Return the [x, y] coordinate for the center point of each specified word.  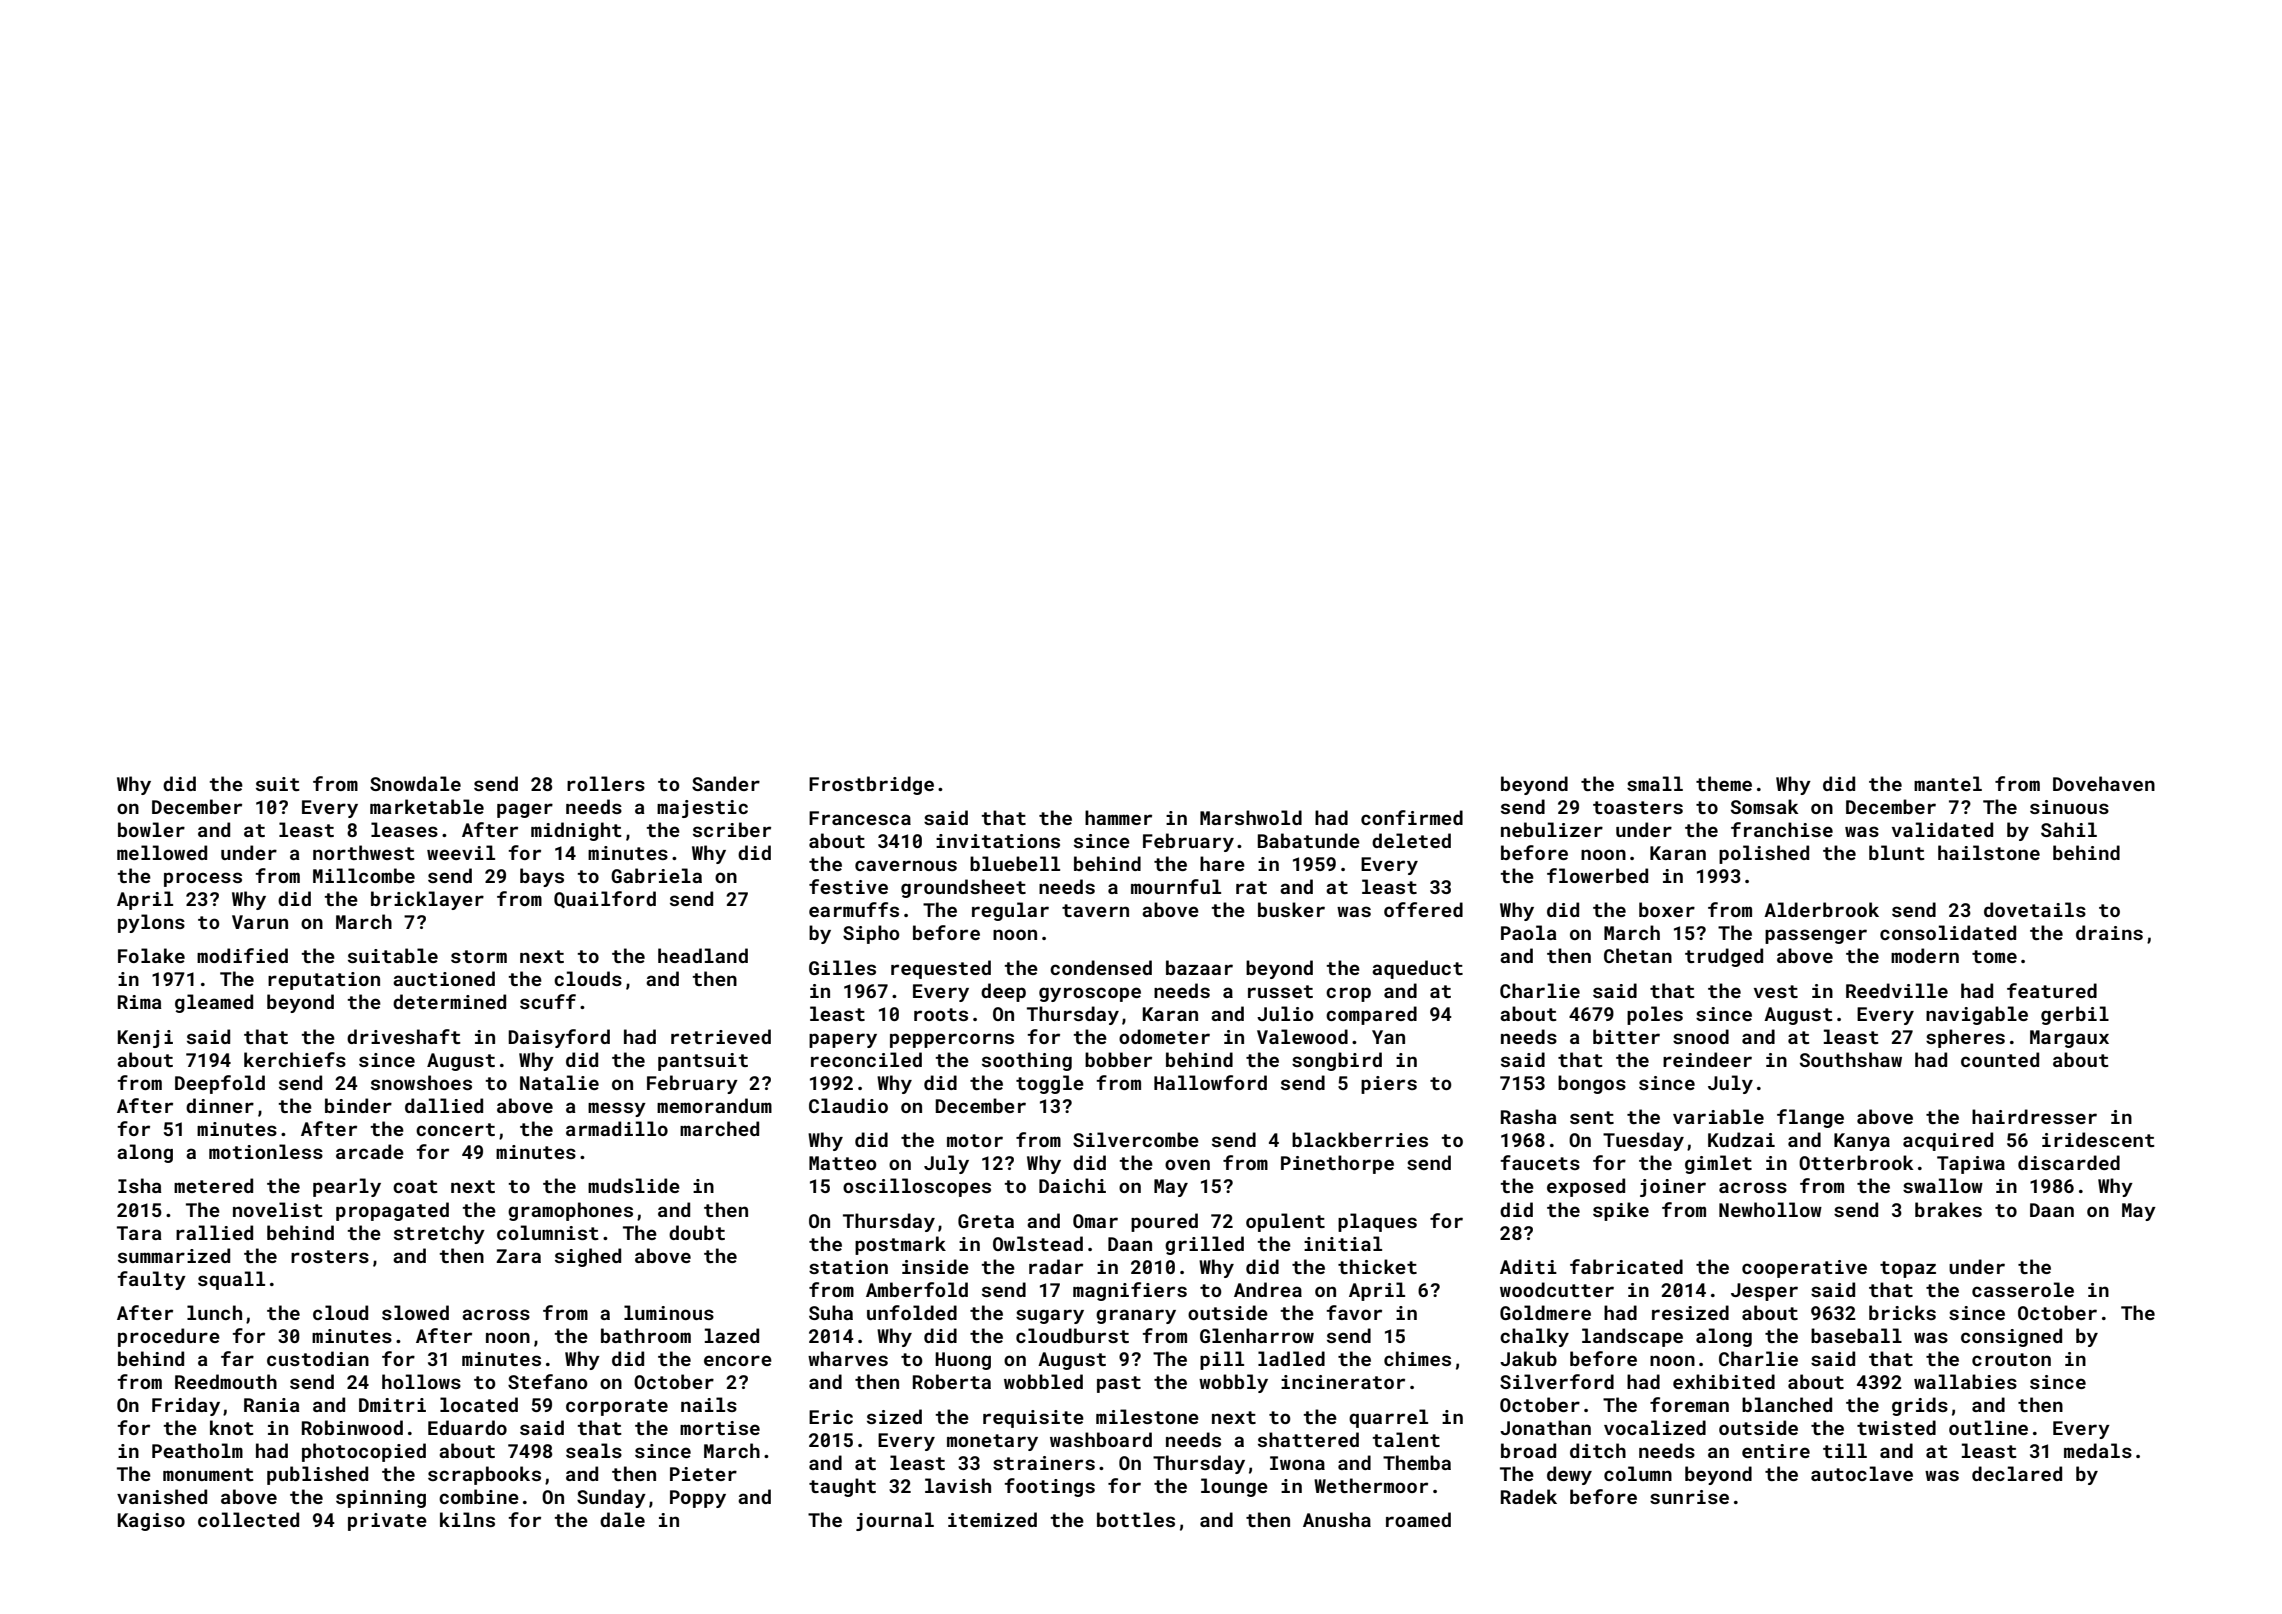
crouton [2011, 1359]
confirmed [1412, 817]
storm [479, 956]
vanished [162, 1496]
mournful [1176, 886]
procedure [169, 1337]
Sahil [2069, 829]
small [1655, 783]
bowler [151, 829]
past [1119, 1384]
